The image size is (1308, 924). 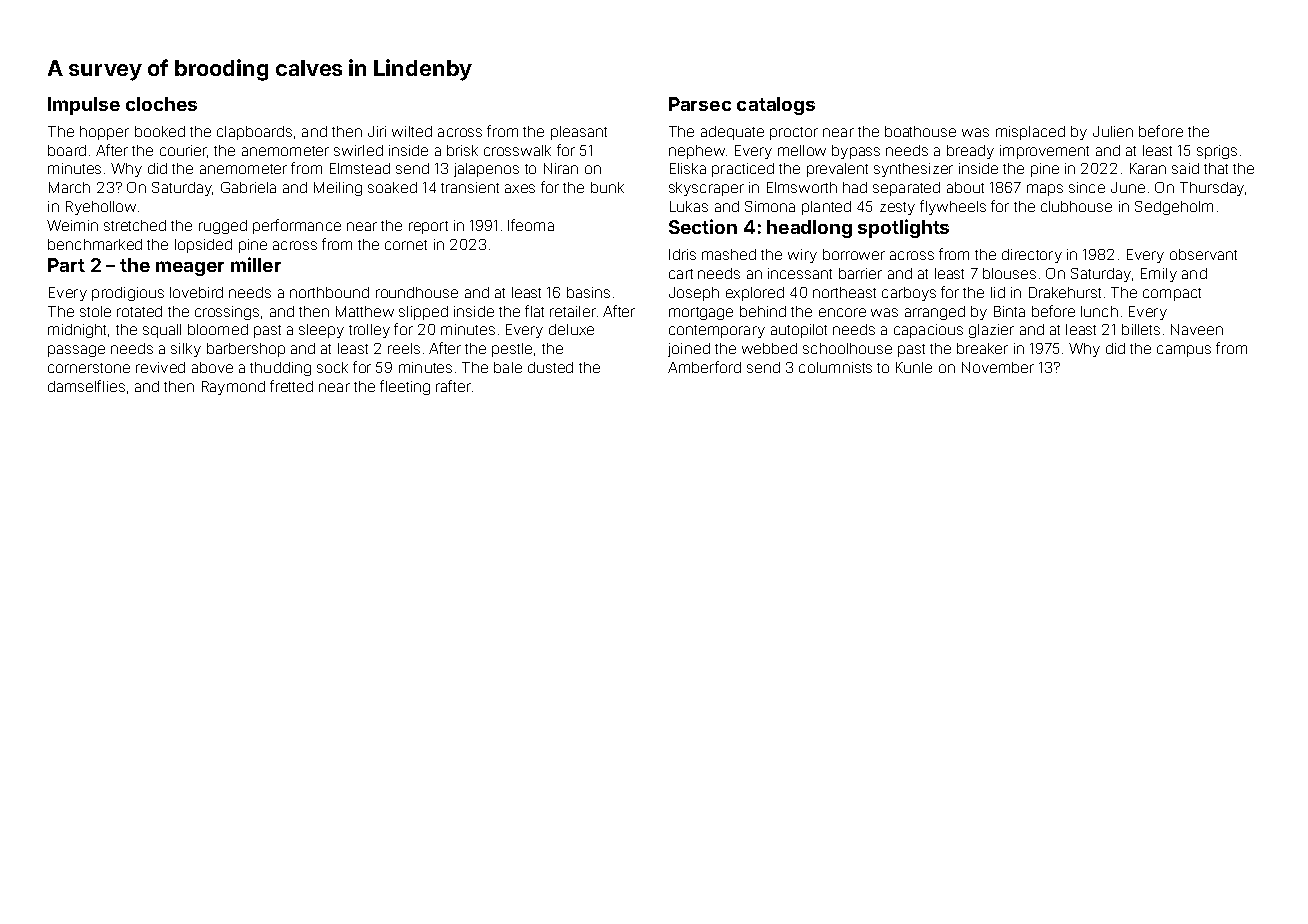 I want to click on cloches, so click(x=161, y=104).
